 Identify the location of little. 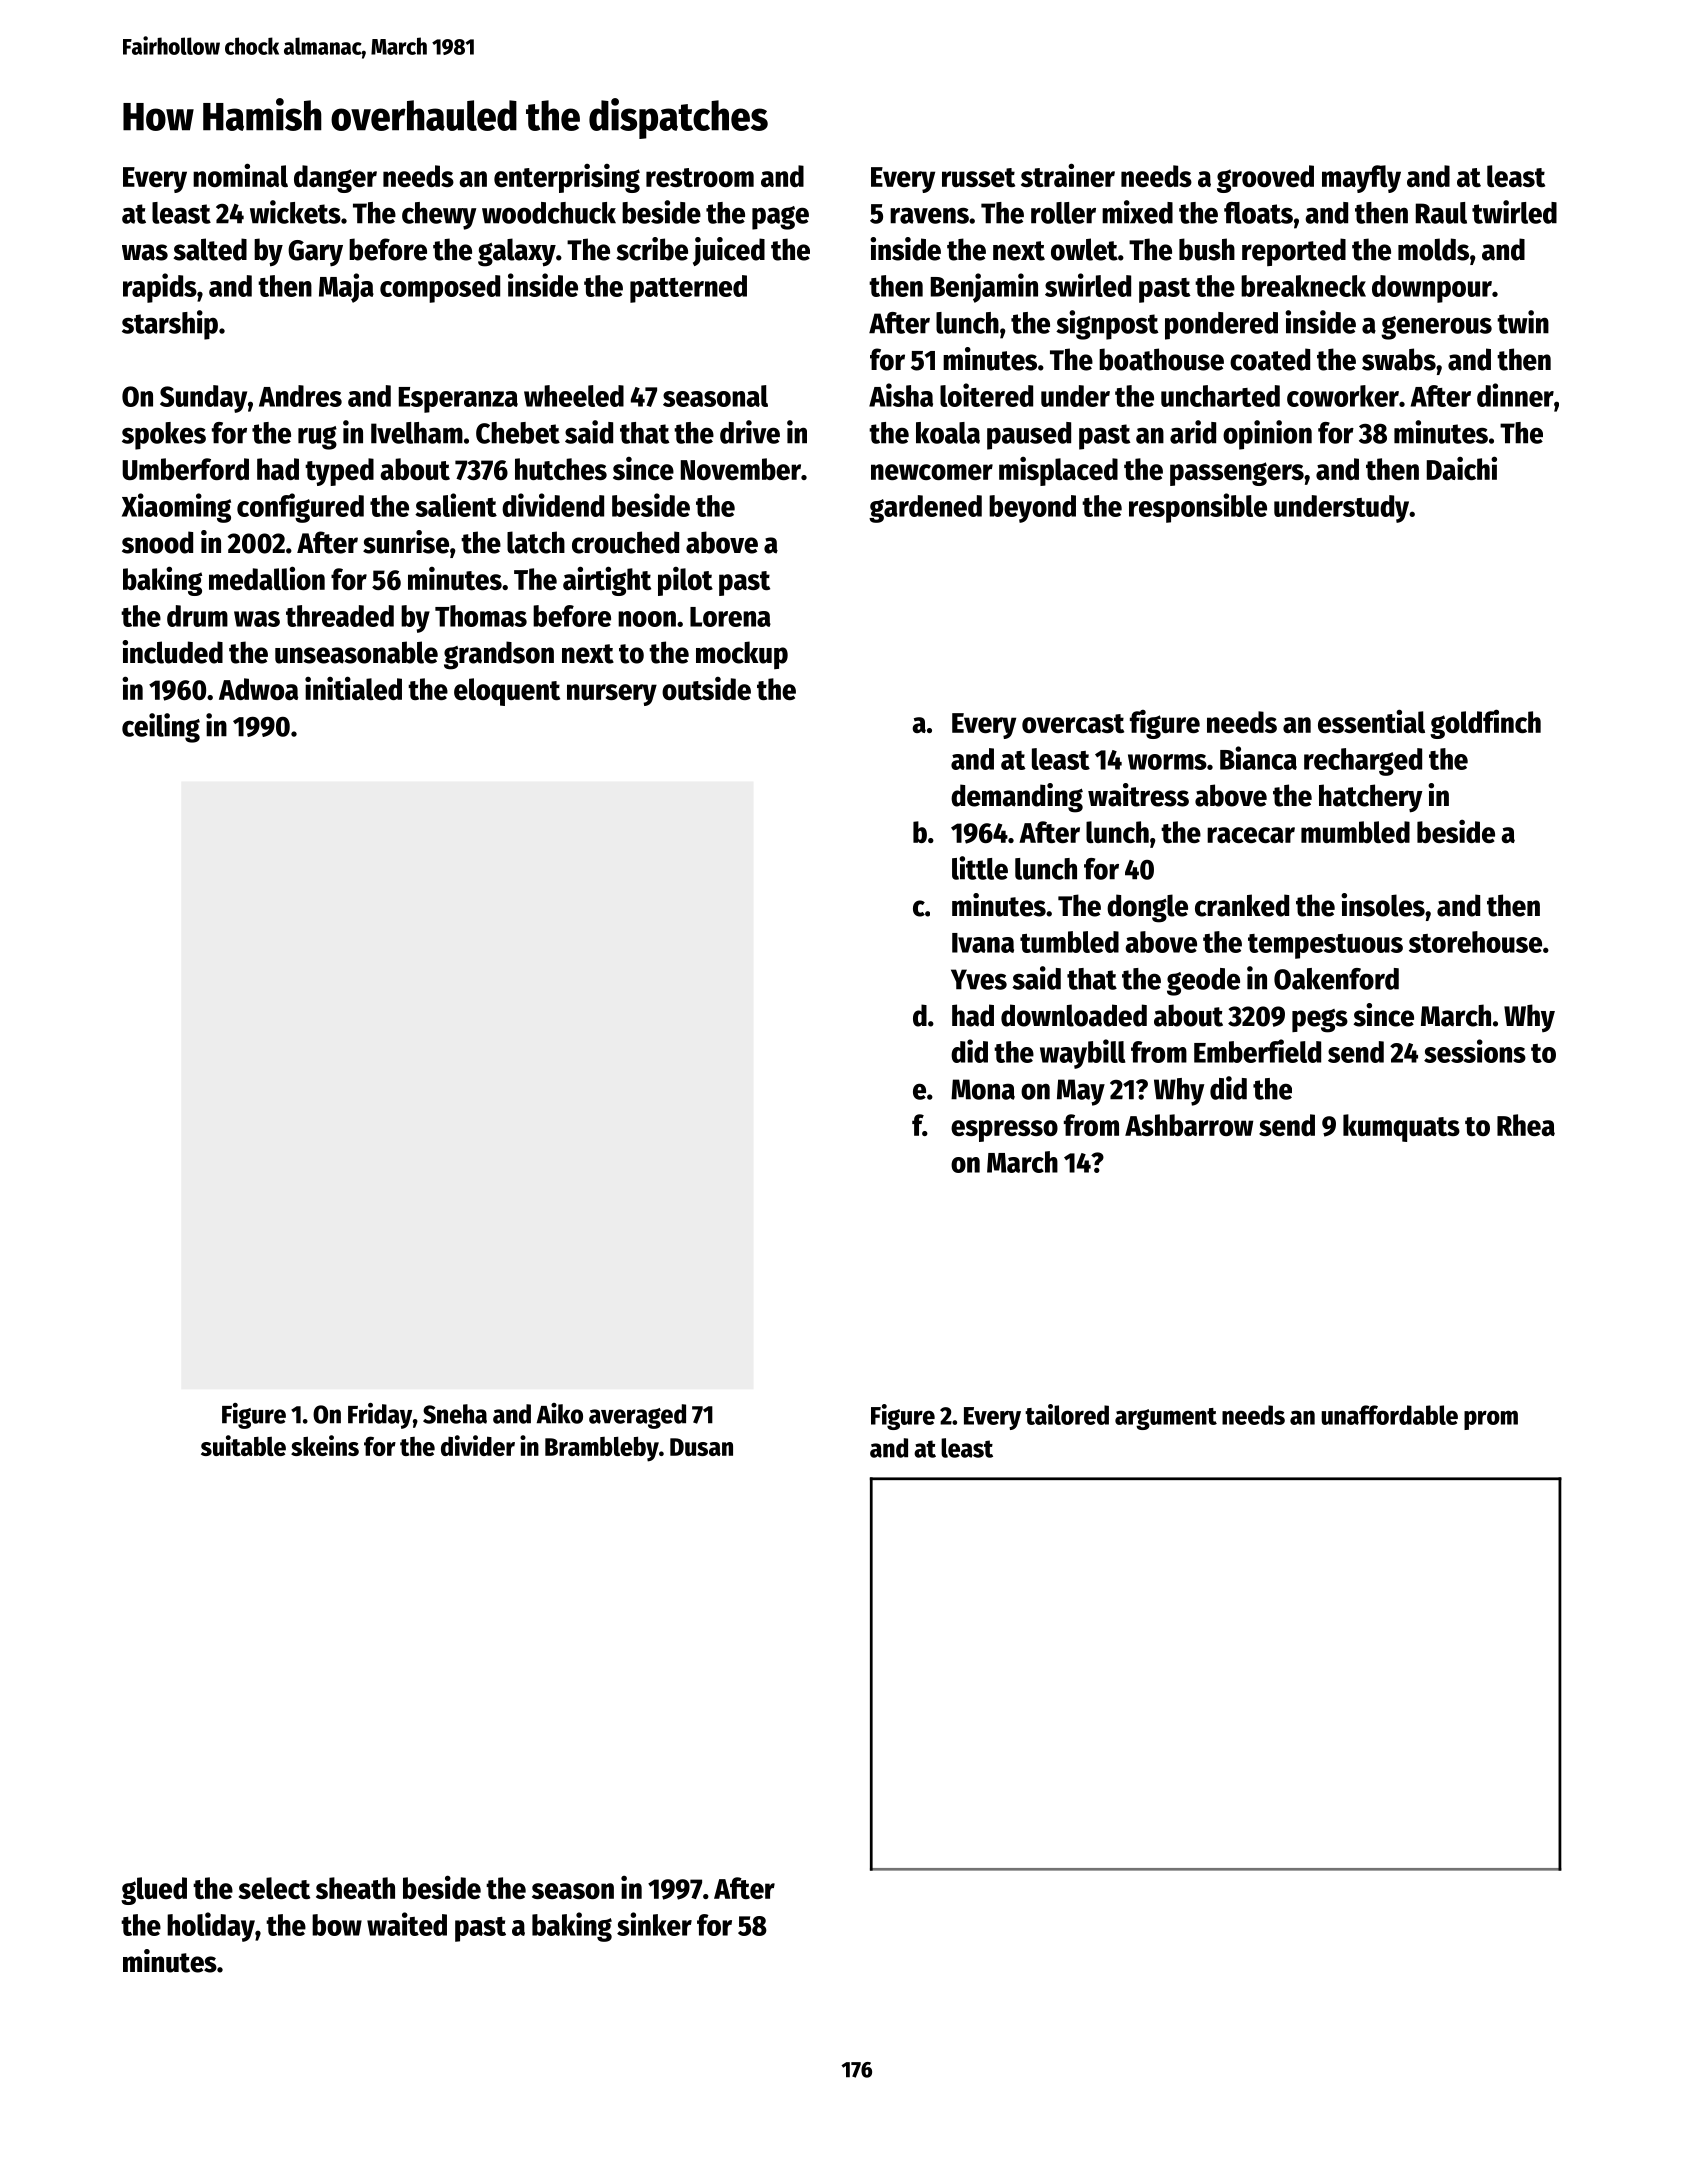
(980, 868).
